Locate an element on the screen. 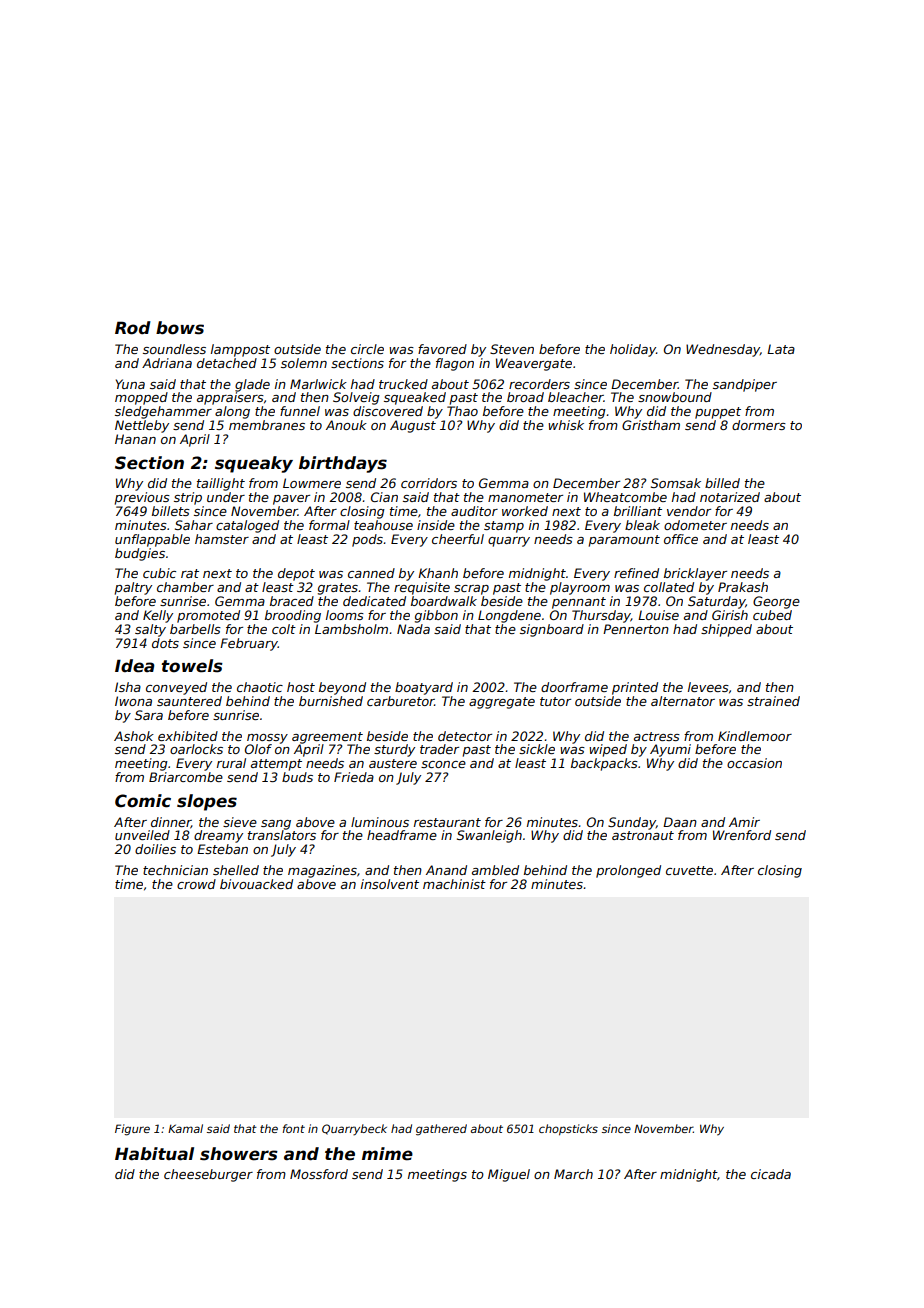  whisk is located at coordinates (566, 425).
